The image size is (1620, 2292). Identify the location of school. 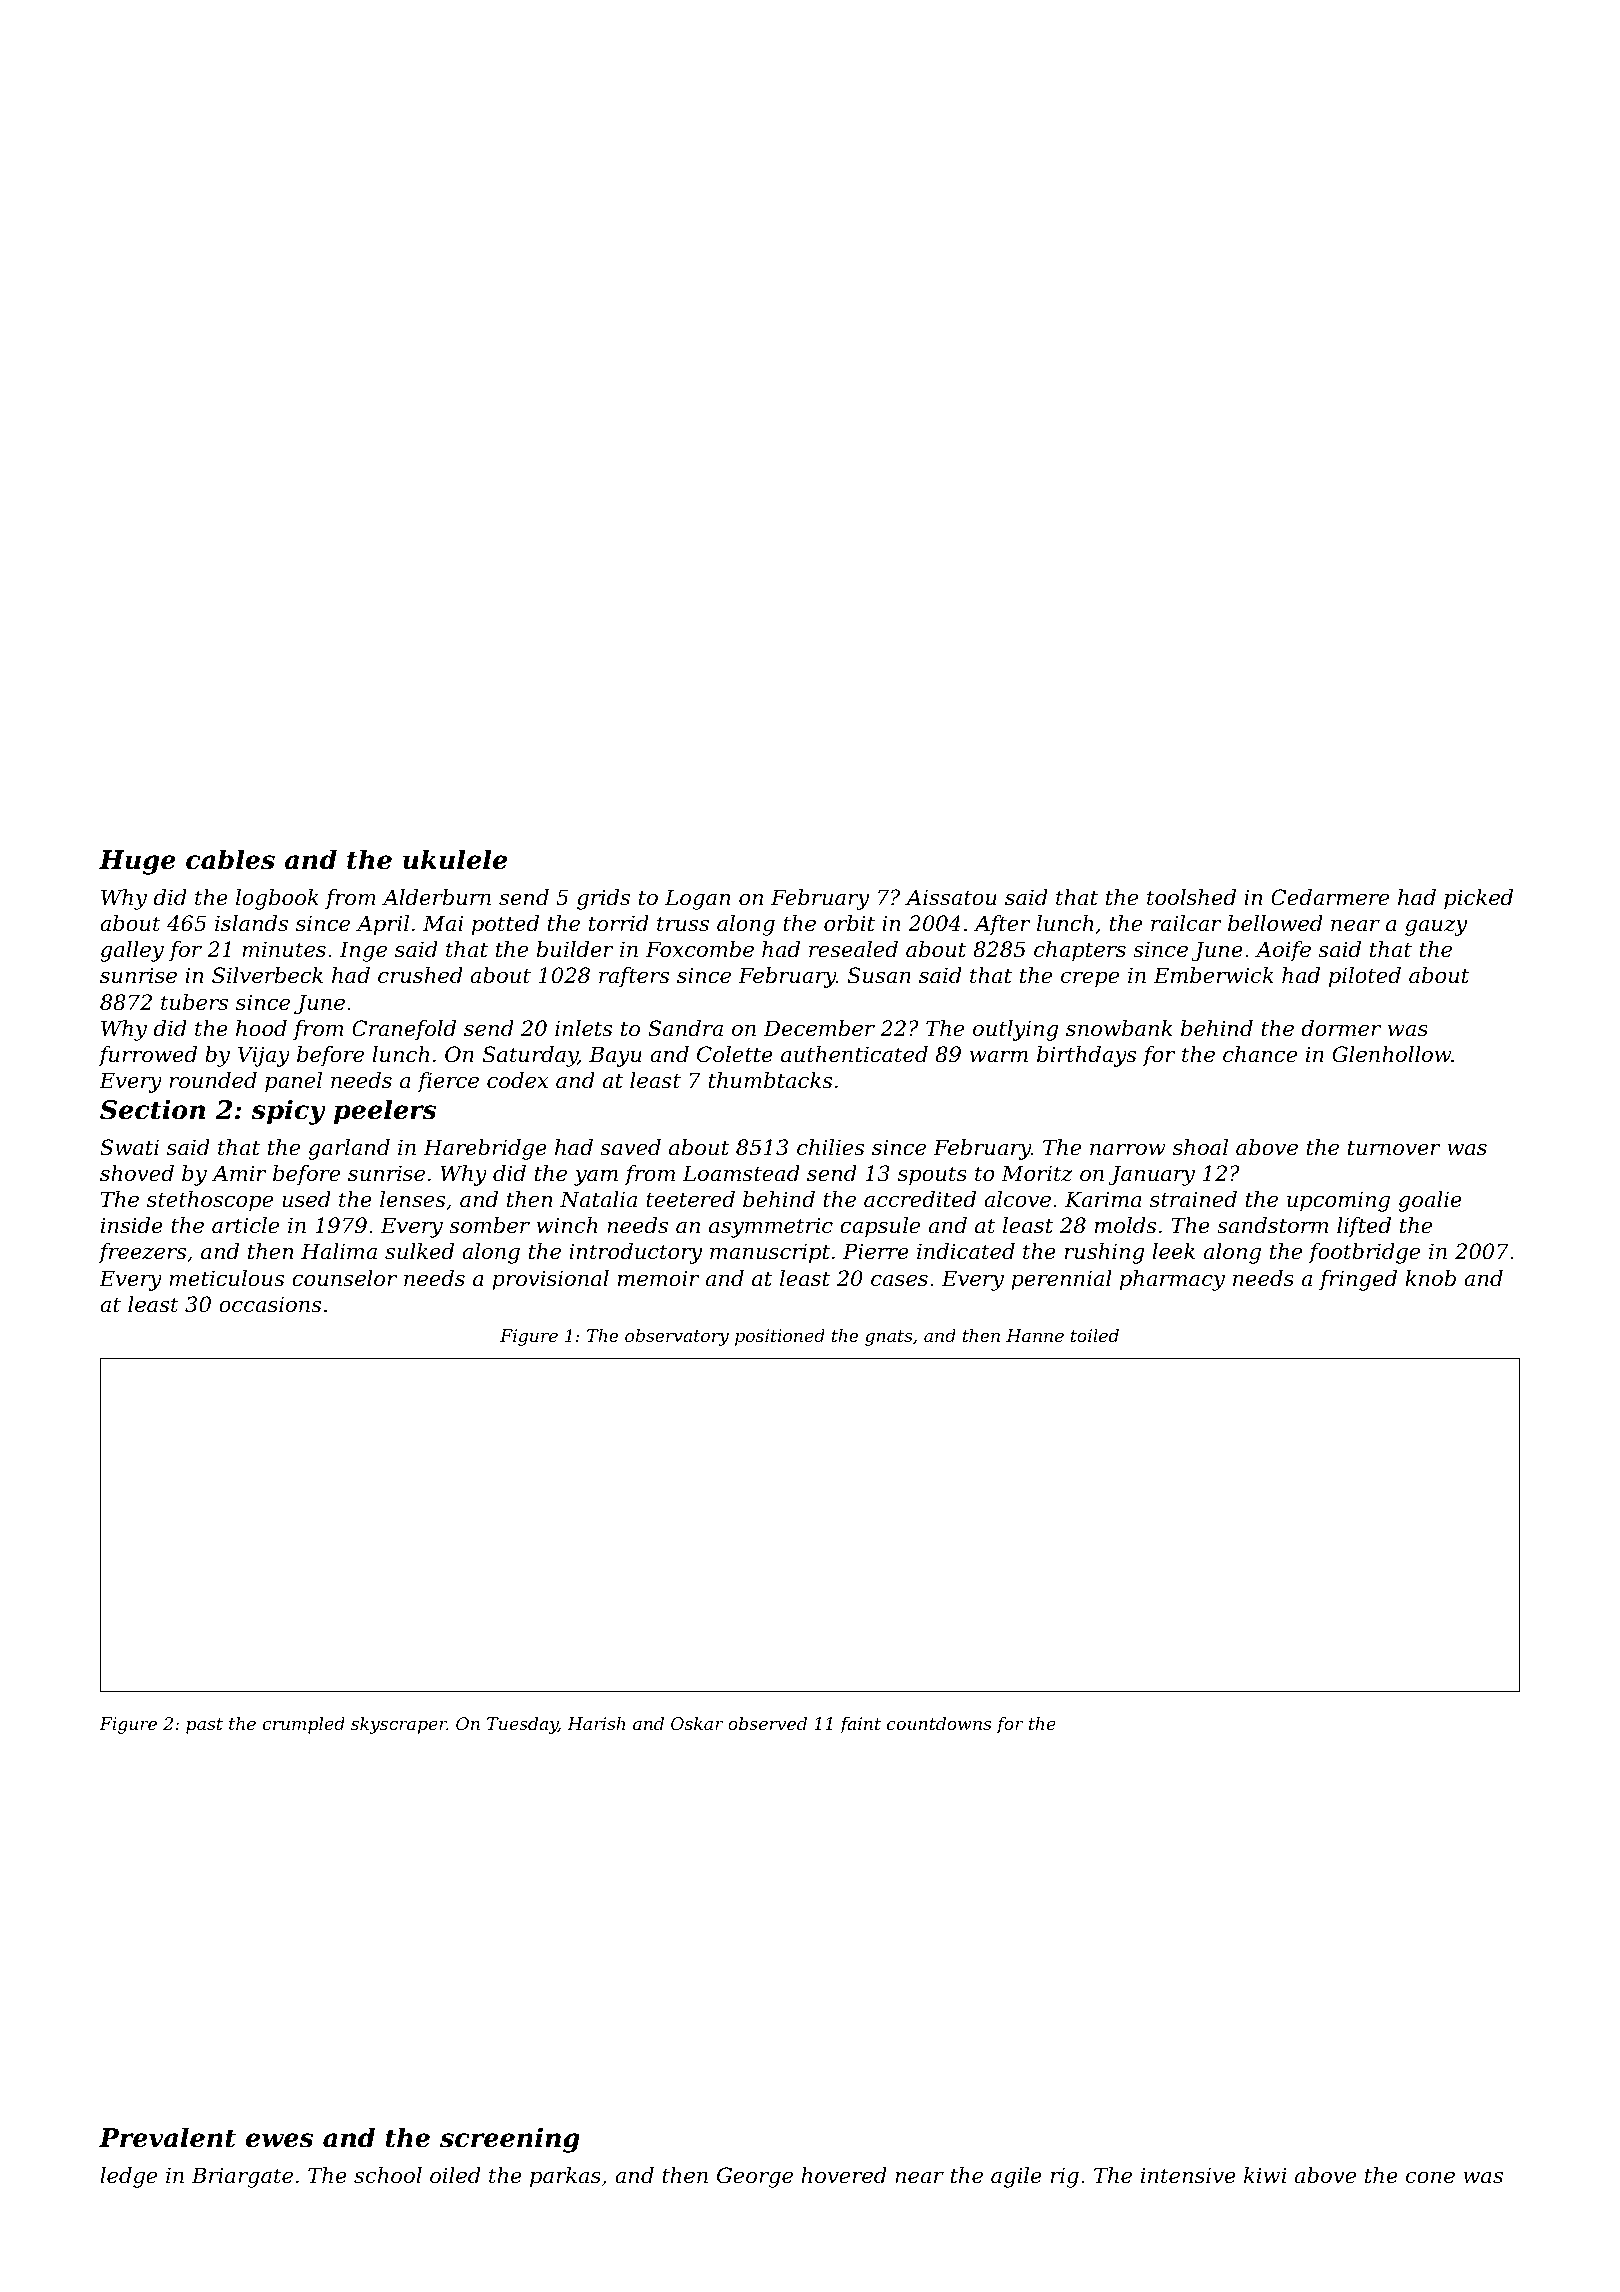
(388, 2175).
